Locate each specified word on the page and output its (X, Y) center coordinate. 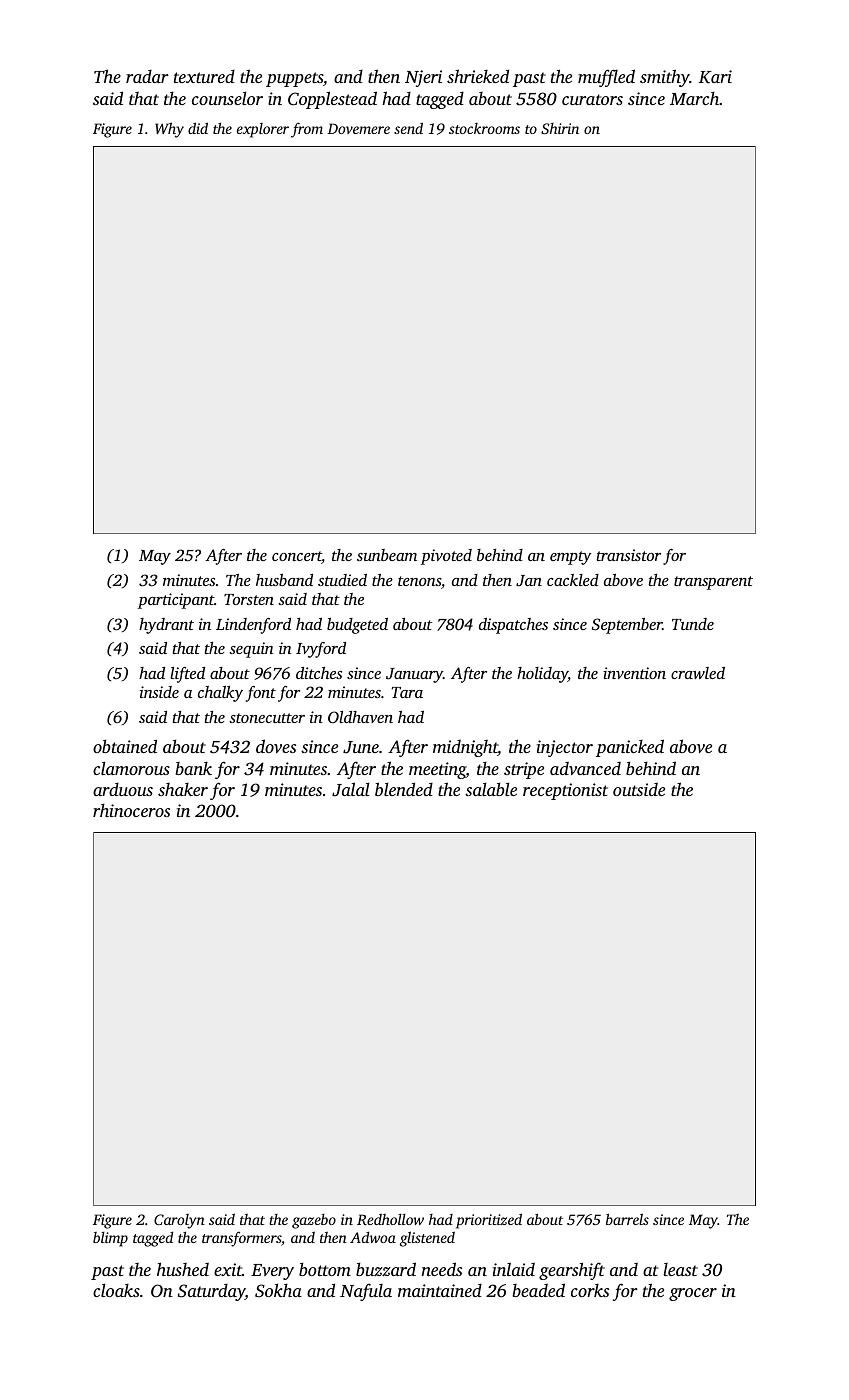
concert (297, 557)
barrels (627, 1219)
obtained (125, 746)
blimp (110, 1239)
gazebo (314, 1221)
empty (571, 558)
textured (204, 76)
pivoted (446, 557)
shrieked (478, 76)
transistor (629, 555)
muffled (606, 78)
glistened (427, 1239)
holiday (542, 675)
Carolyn (179, 1221)
